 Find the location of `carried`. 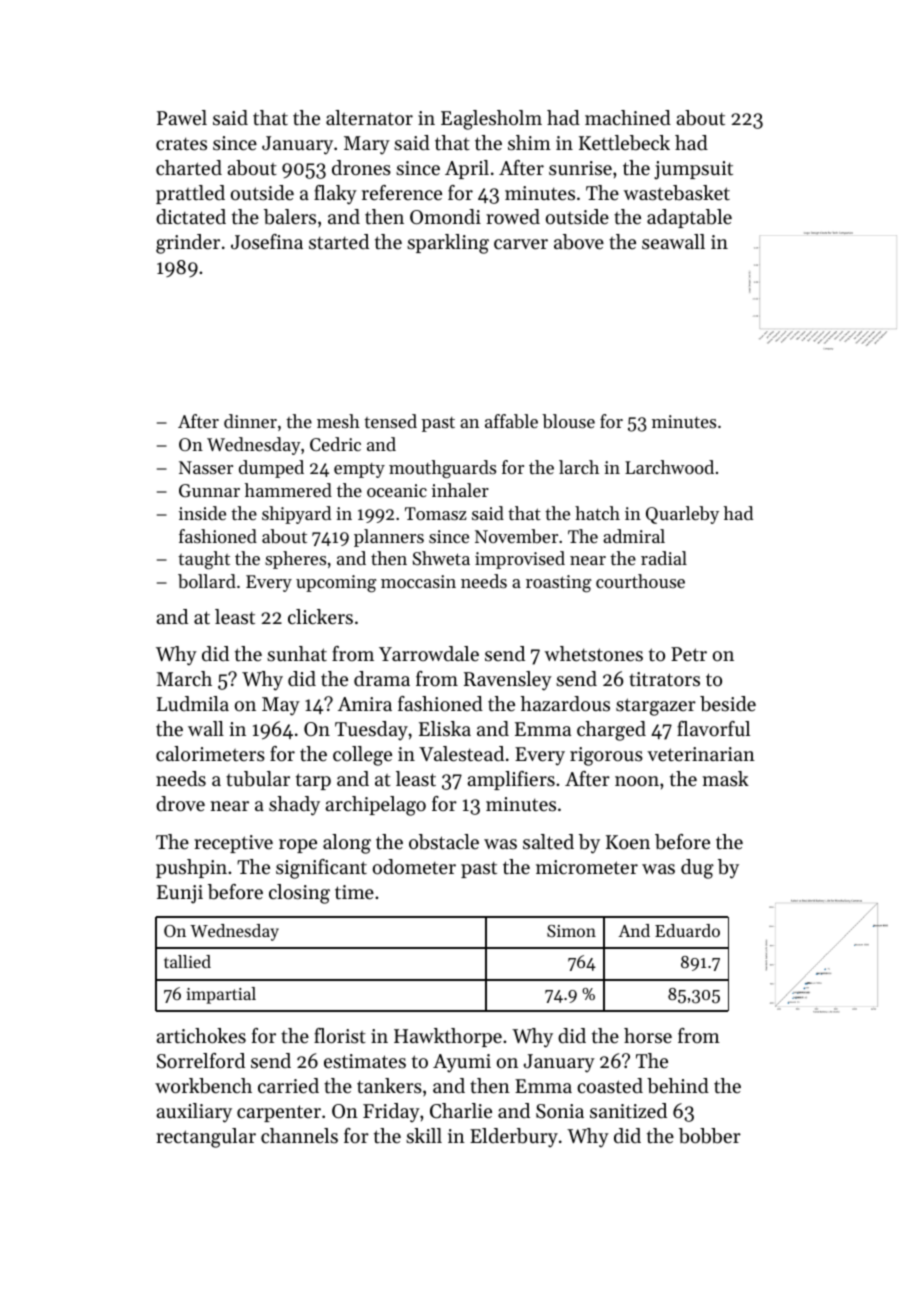

carried is located at coordinates (288, 1086).
